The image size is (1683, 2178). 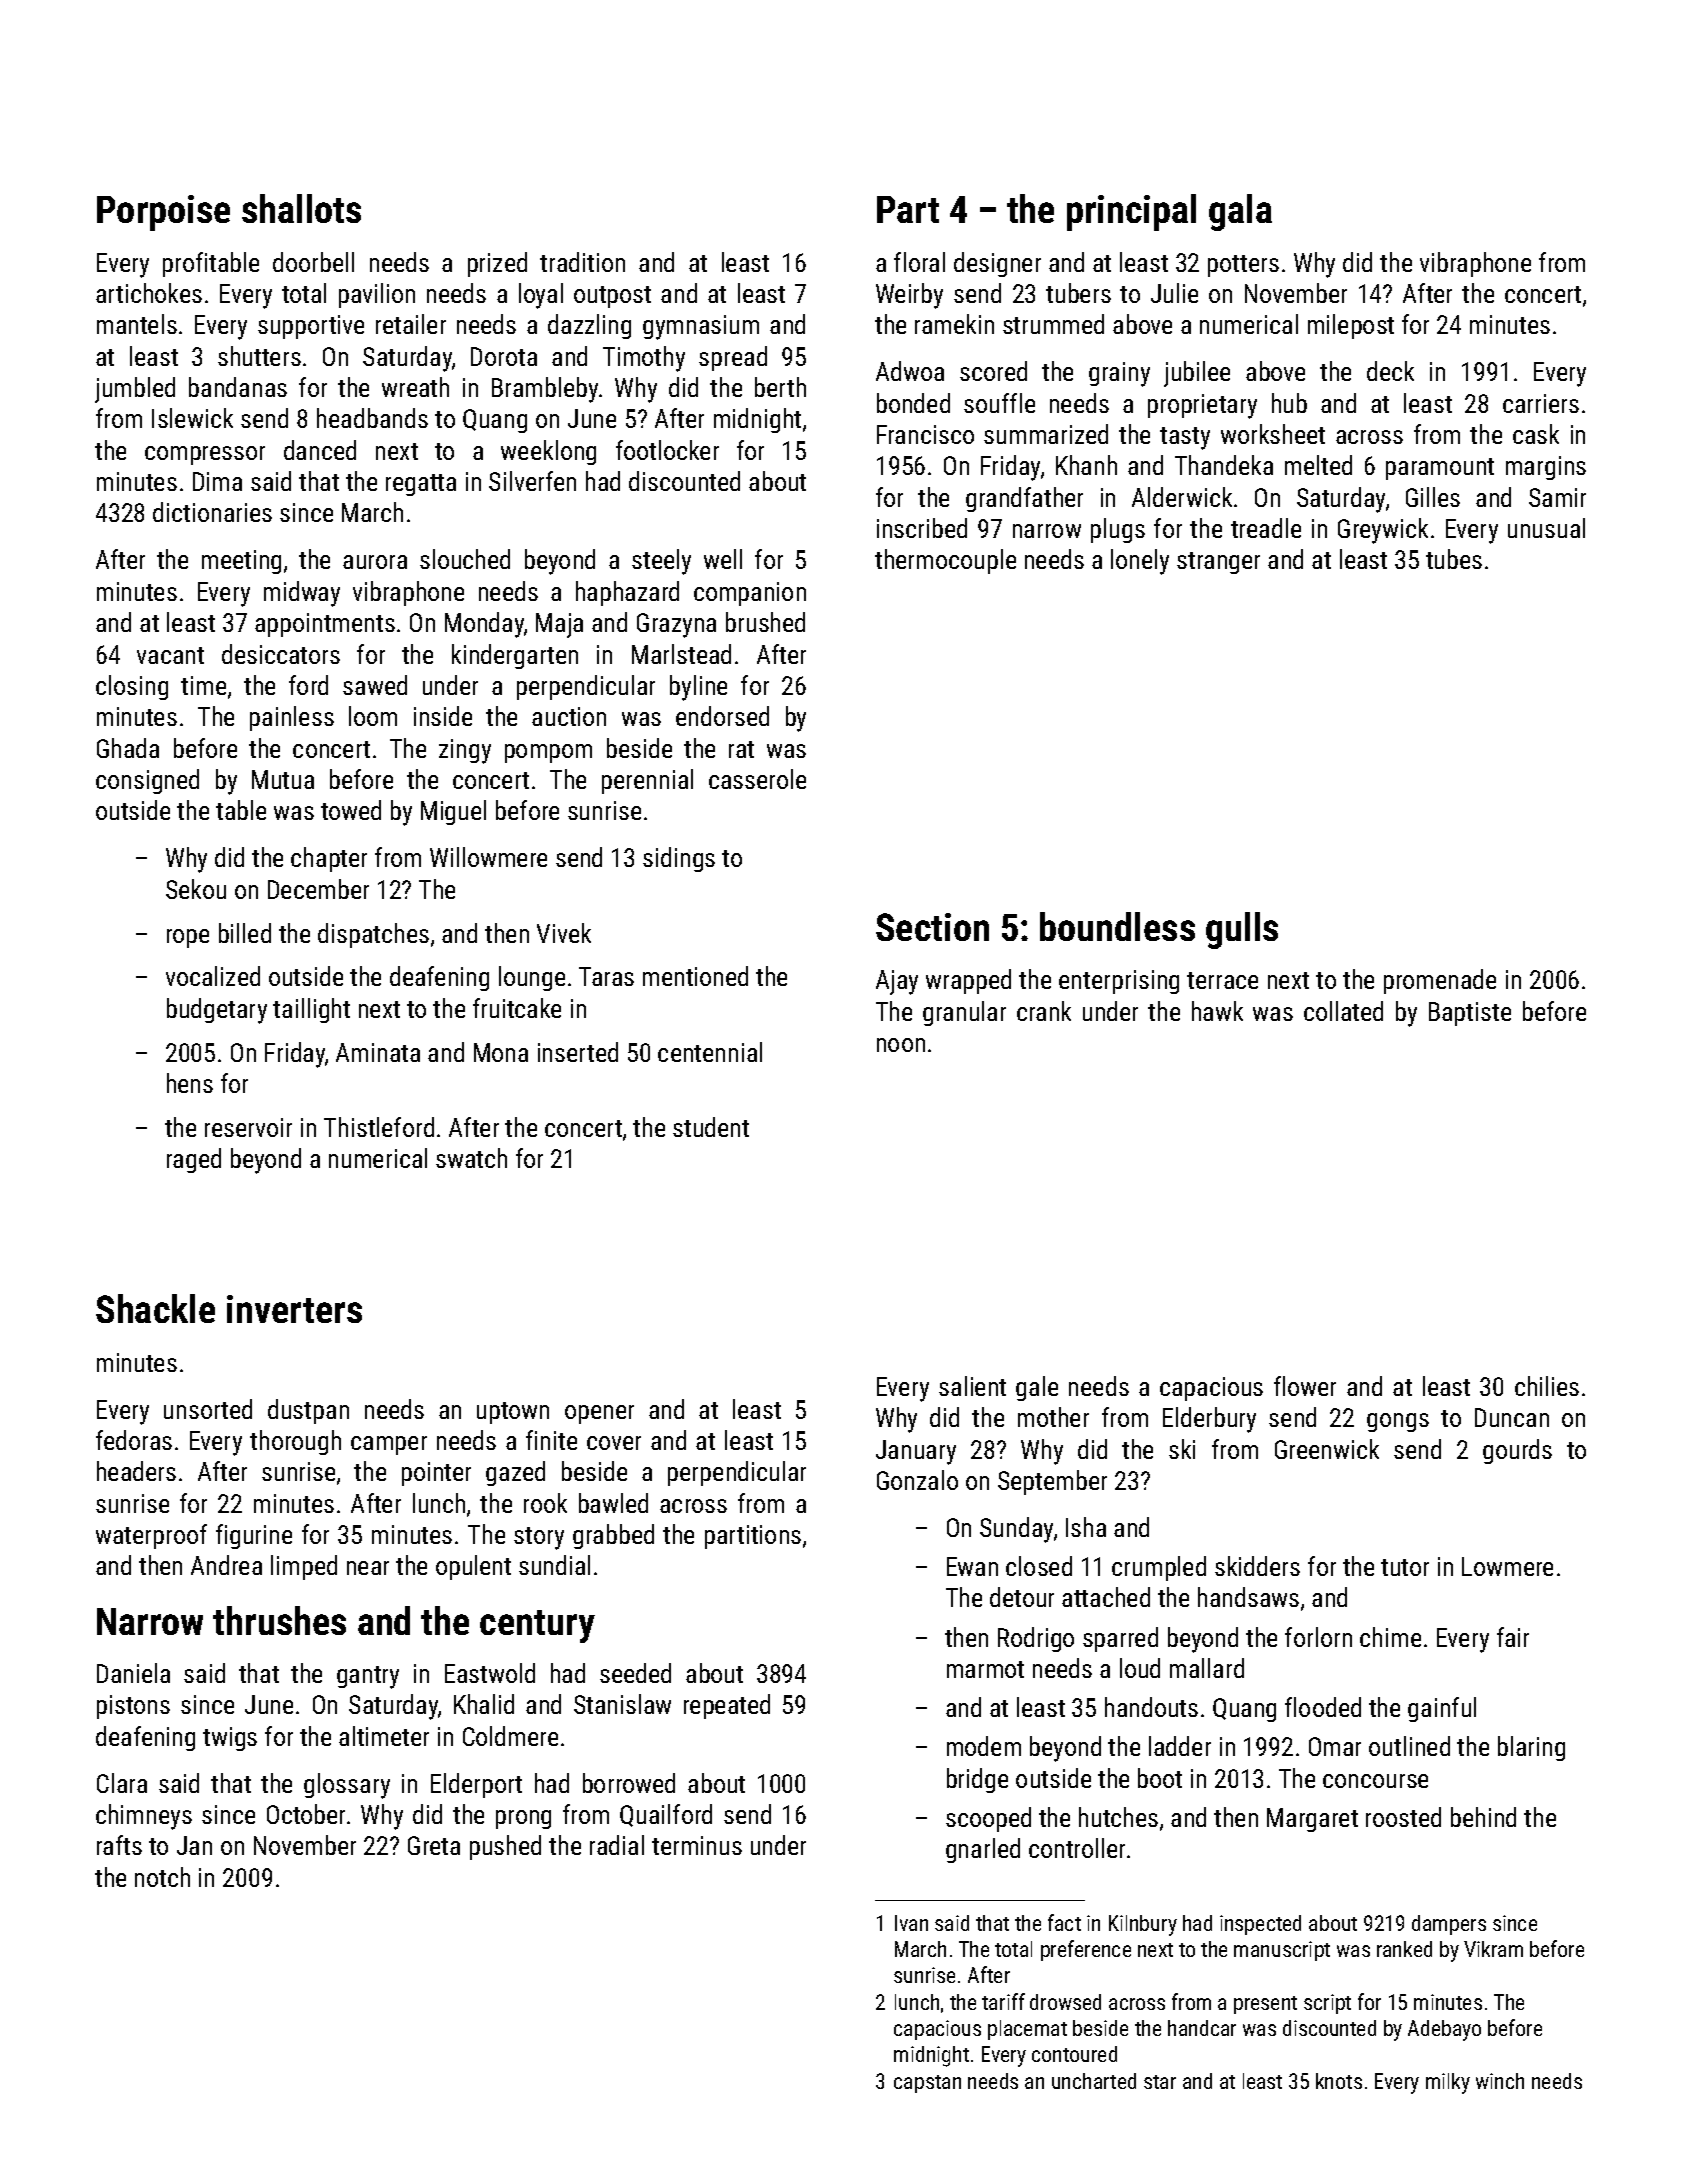 I want to click on shallots, so click(x=301, y=208).
